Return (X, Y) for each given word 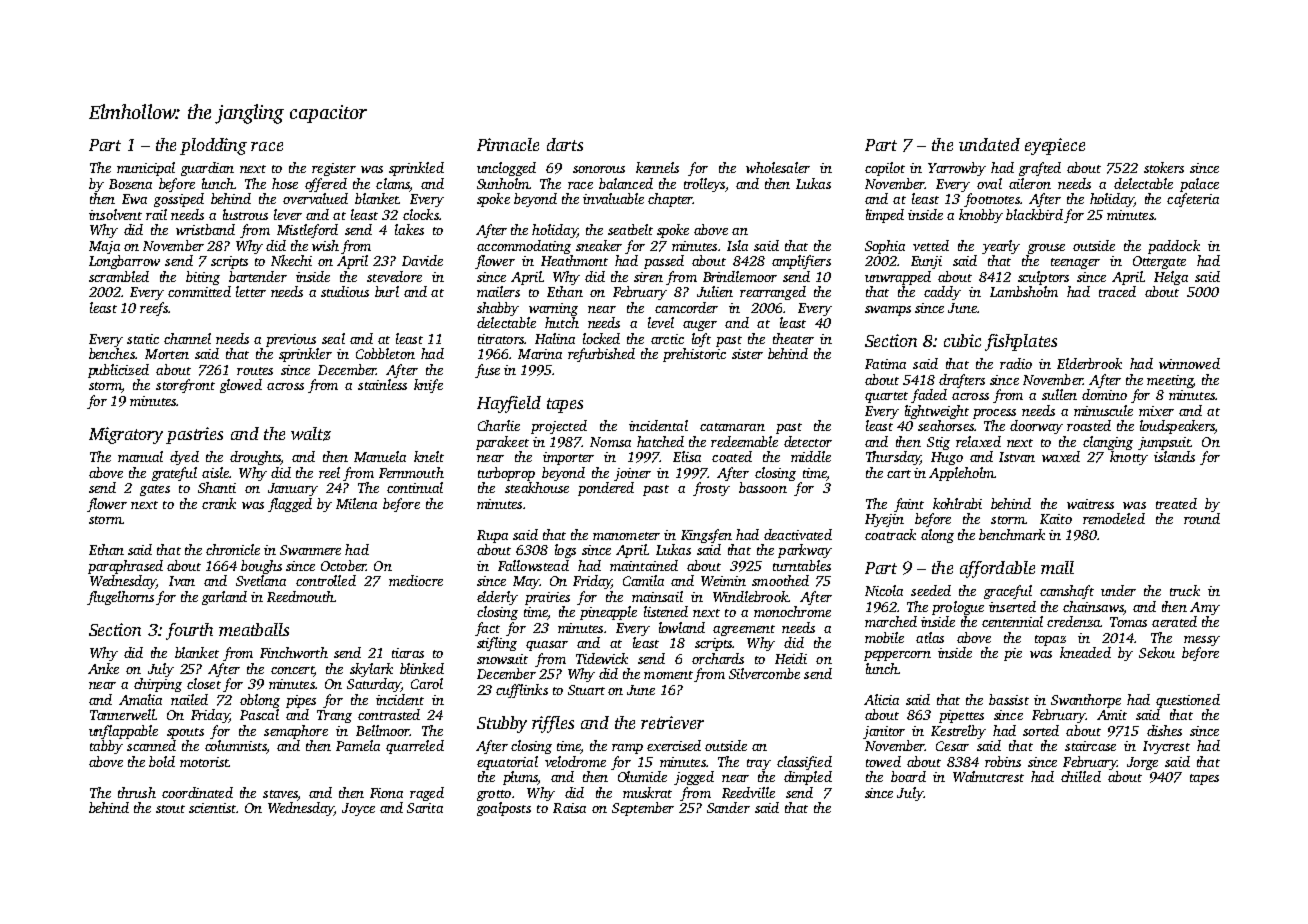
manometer (626, 536)
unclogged (506, 169)
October (343, 565)
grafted (1040, 169)
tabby (106, 747)
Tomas (1128, 622)
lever (288, 214)
